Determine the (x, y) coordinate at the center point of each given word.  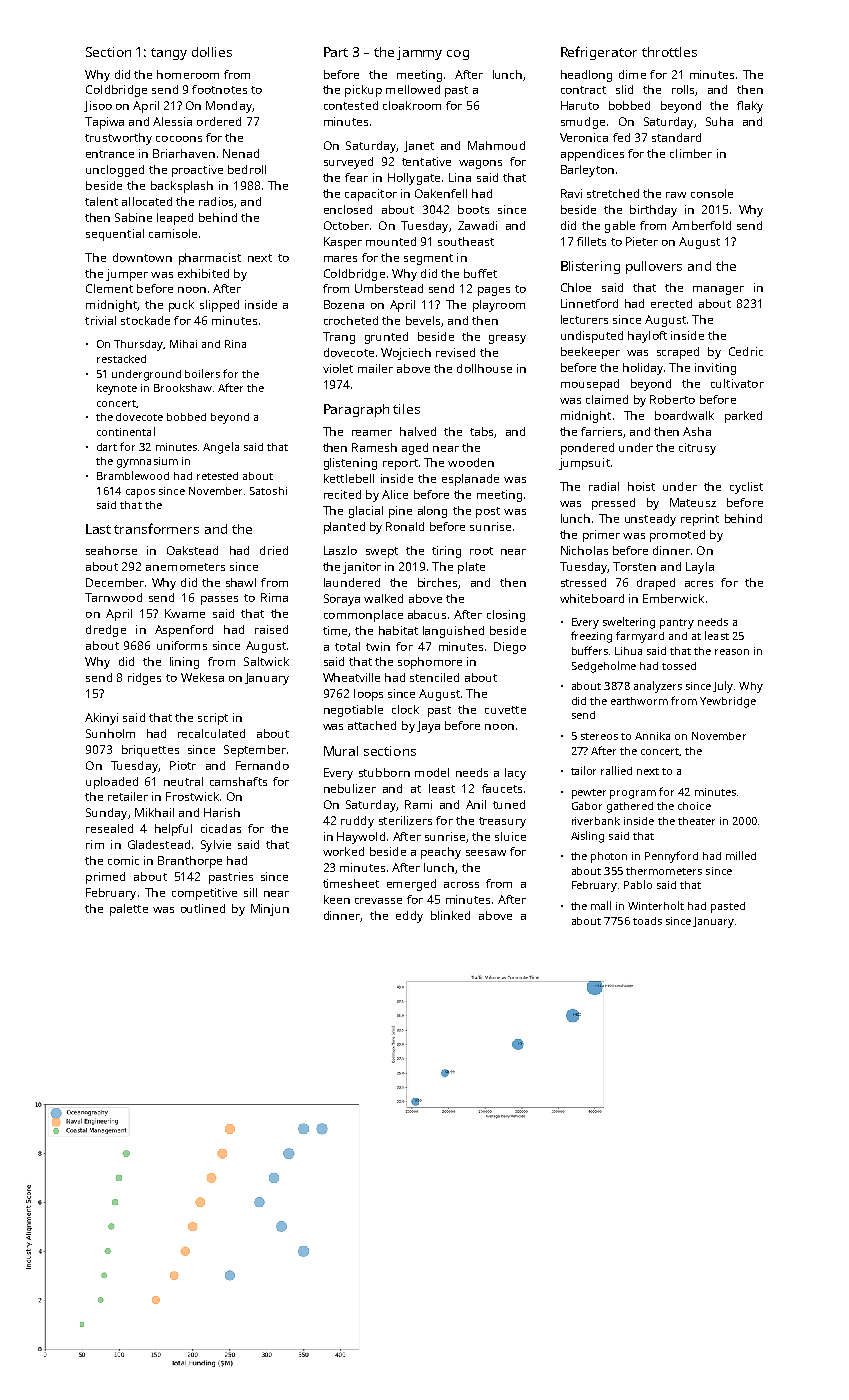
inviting (715, 369)
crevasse (378, 901)
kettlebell (349, 478)
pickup (363, 91)
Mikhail (154, 812)
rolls (683, 89)
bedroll (247, 169)
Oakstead (192, 550)
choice (694, 806)
